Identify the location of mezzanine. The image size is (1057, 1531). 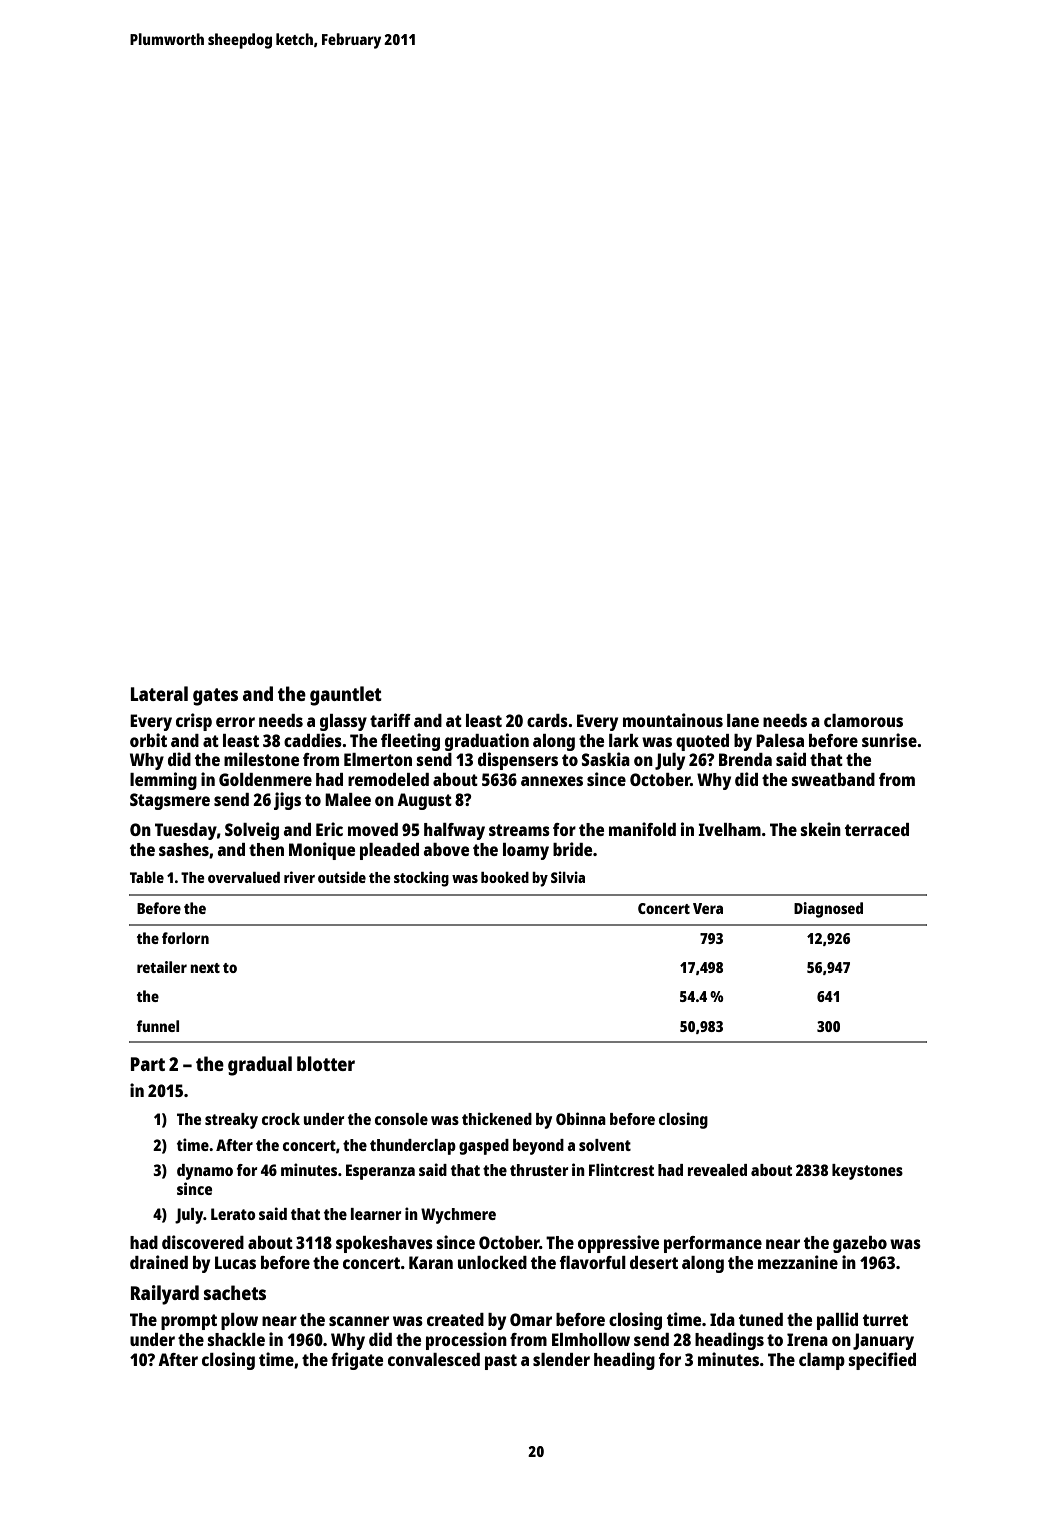
(798, 1262).
